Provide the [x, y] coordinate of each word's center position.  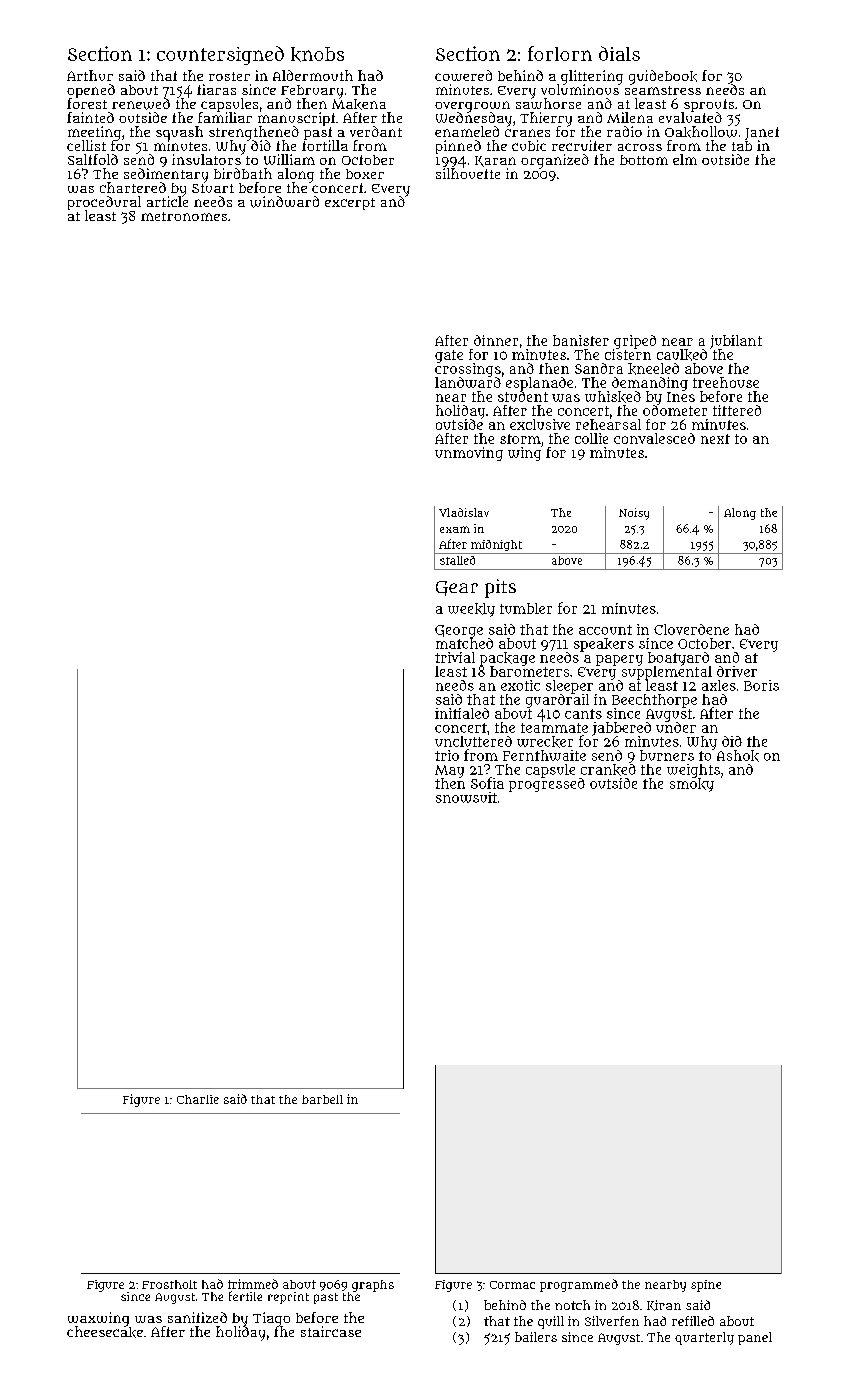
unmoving [469, 454]
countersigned [220, 55]
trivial [455, 657]
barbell [322, 1099]
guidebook [663, 77]
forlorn [560, 53]
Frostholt [169, 1284]
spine [706, 1286]
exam [455, 529]
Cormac [512, 1285]
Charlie [198, 1099]
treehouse [726, 382]
